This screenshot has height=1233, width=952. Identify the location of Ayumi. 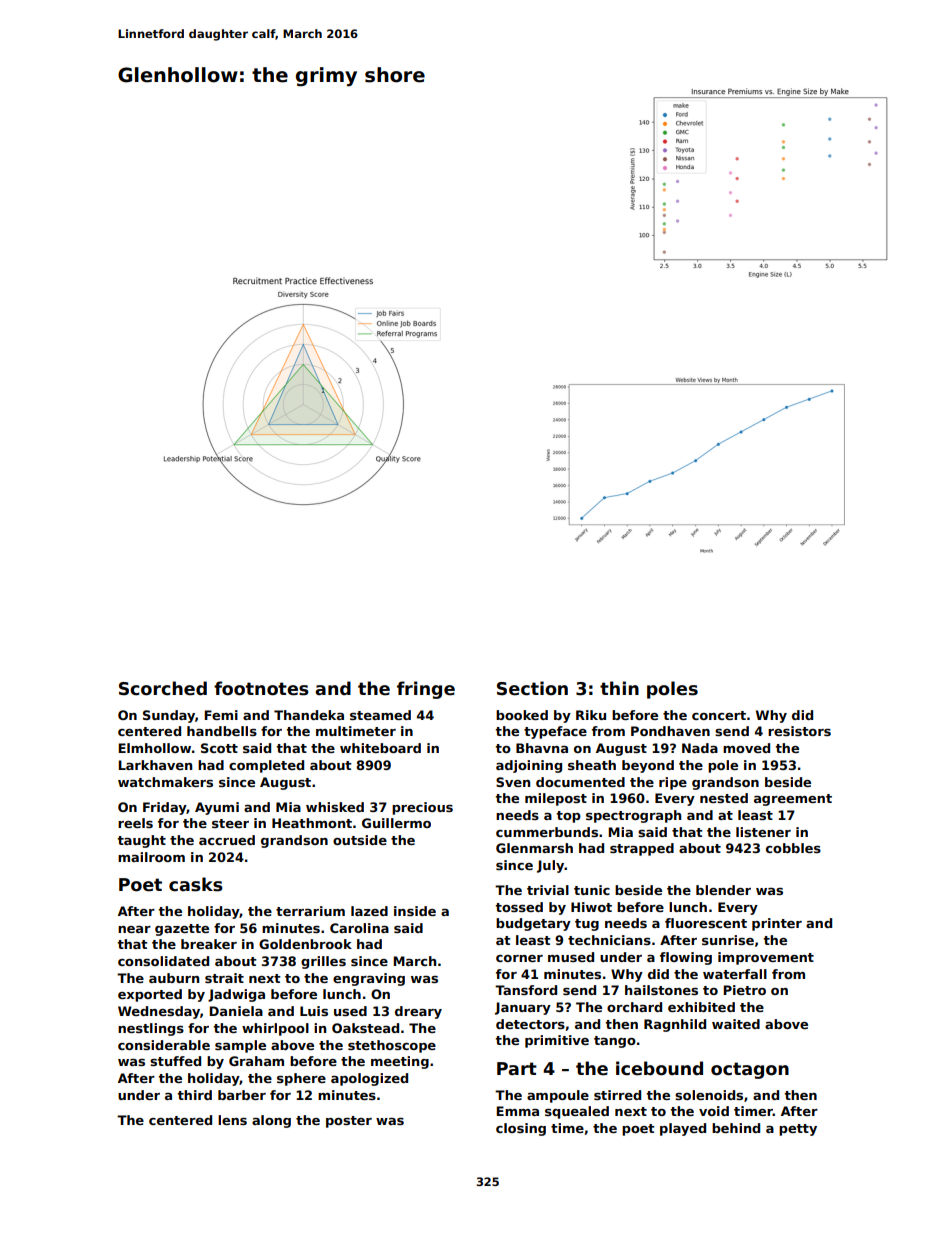
(217, 808).
